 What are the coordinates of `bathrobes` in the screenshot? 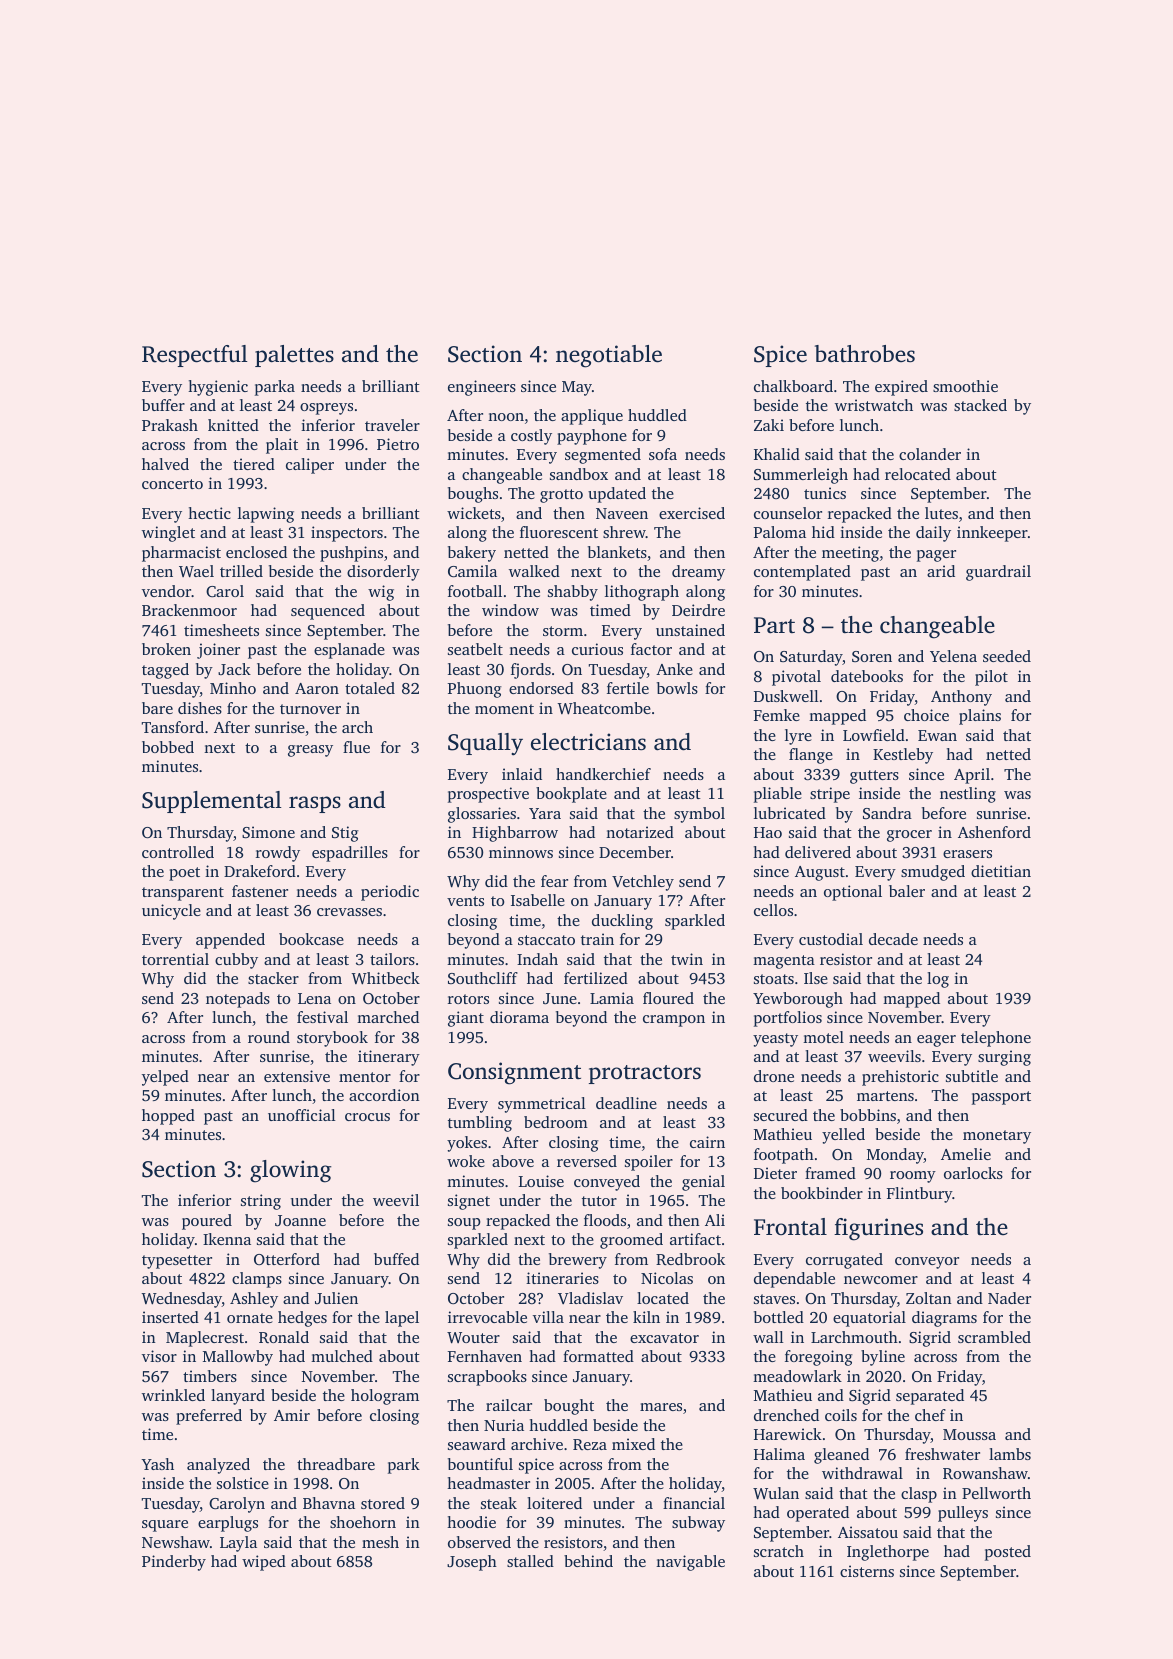 It's located at (865, 354).
